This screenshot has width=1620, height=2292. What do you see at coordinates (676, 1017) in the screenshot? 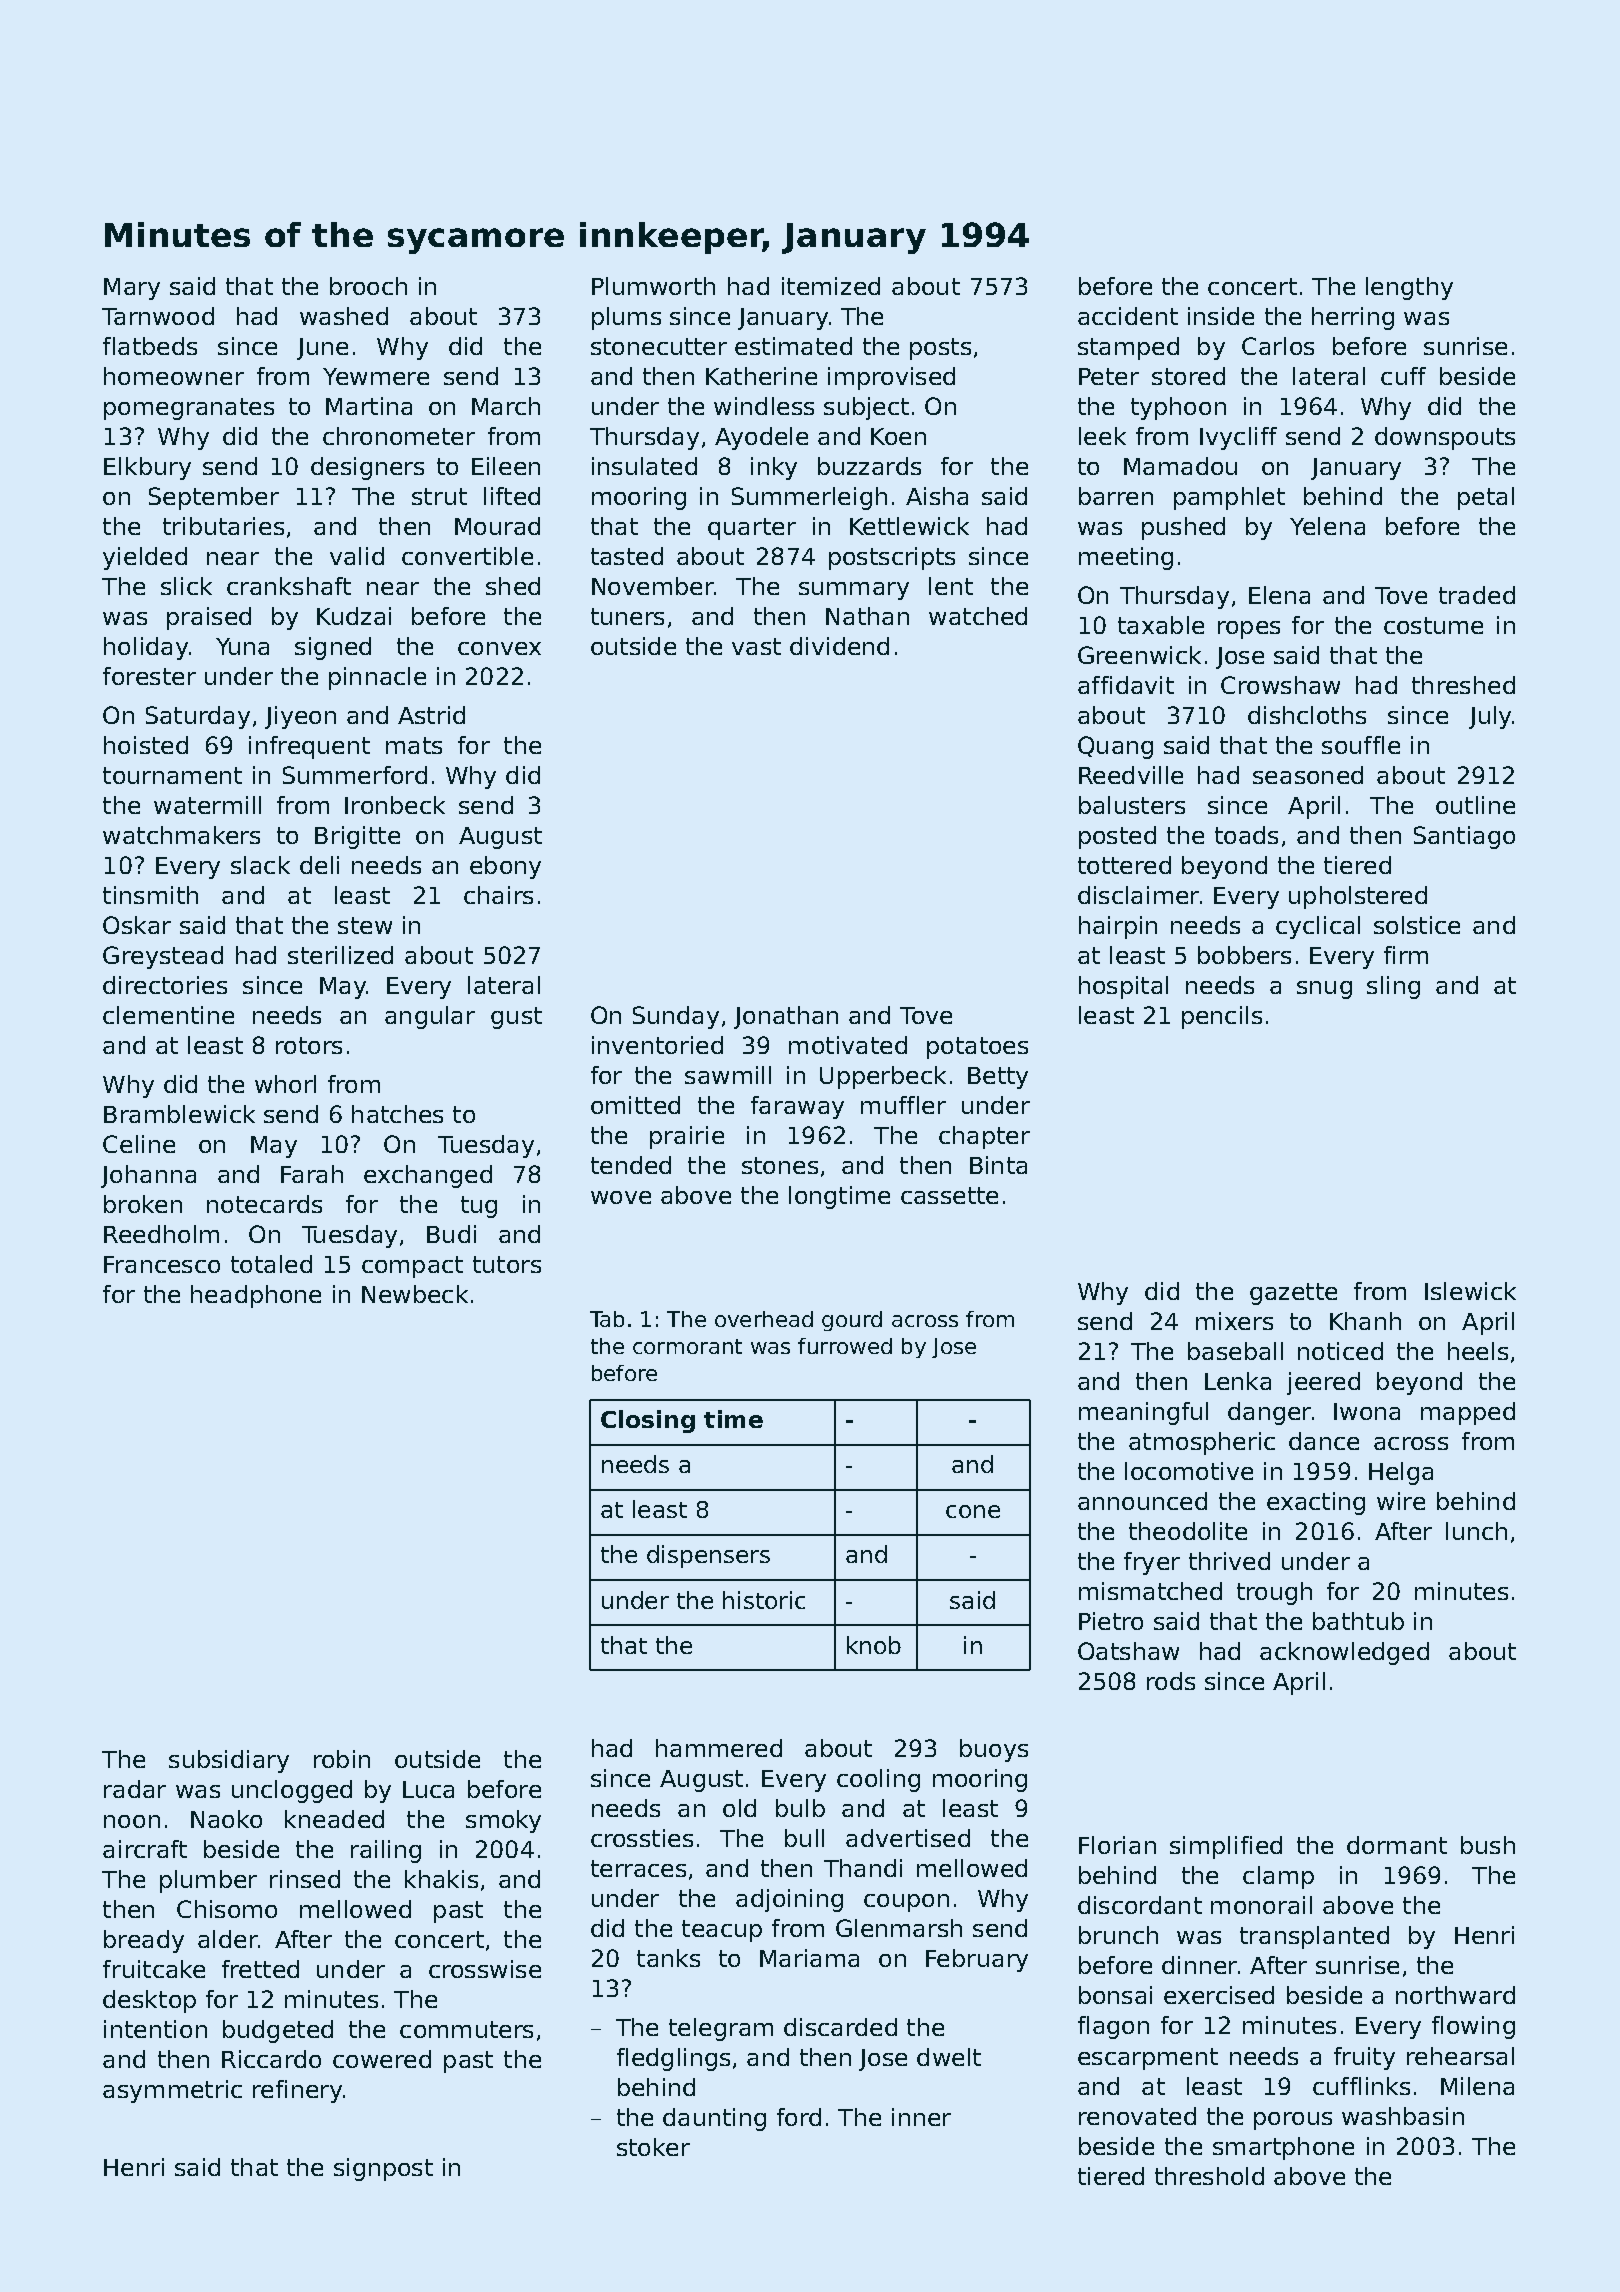
I see `Sunday` at bounding box center [676, 1017].
